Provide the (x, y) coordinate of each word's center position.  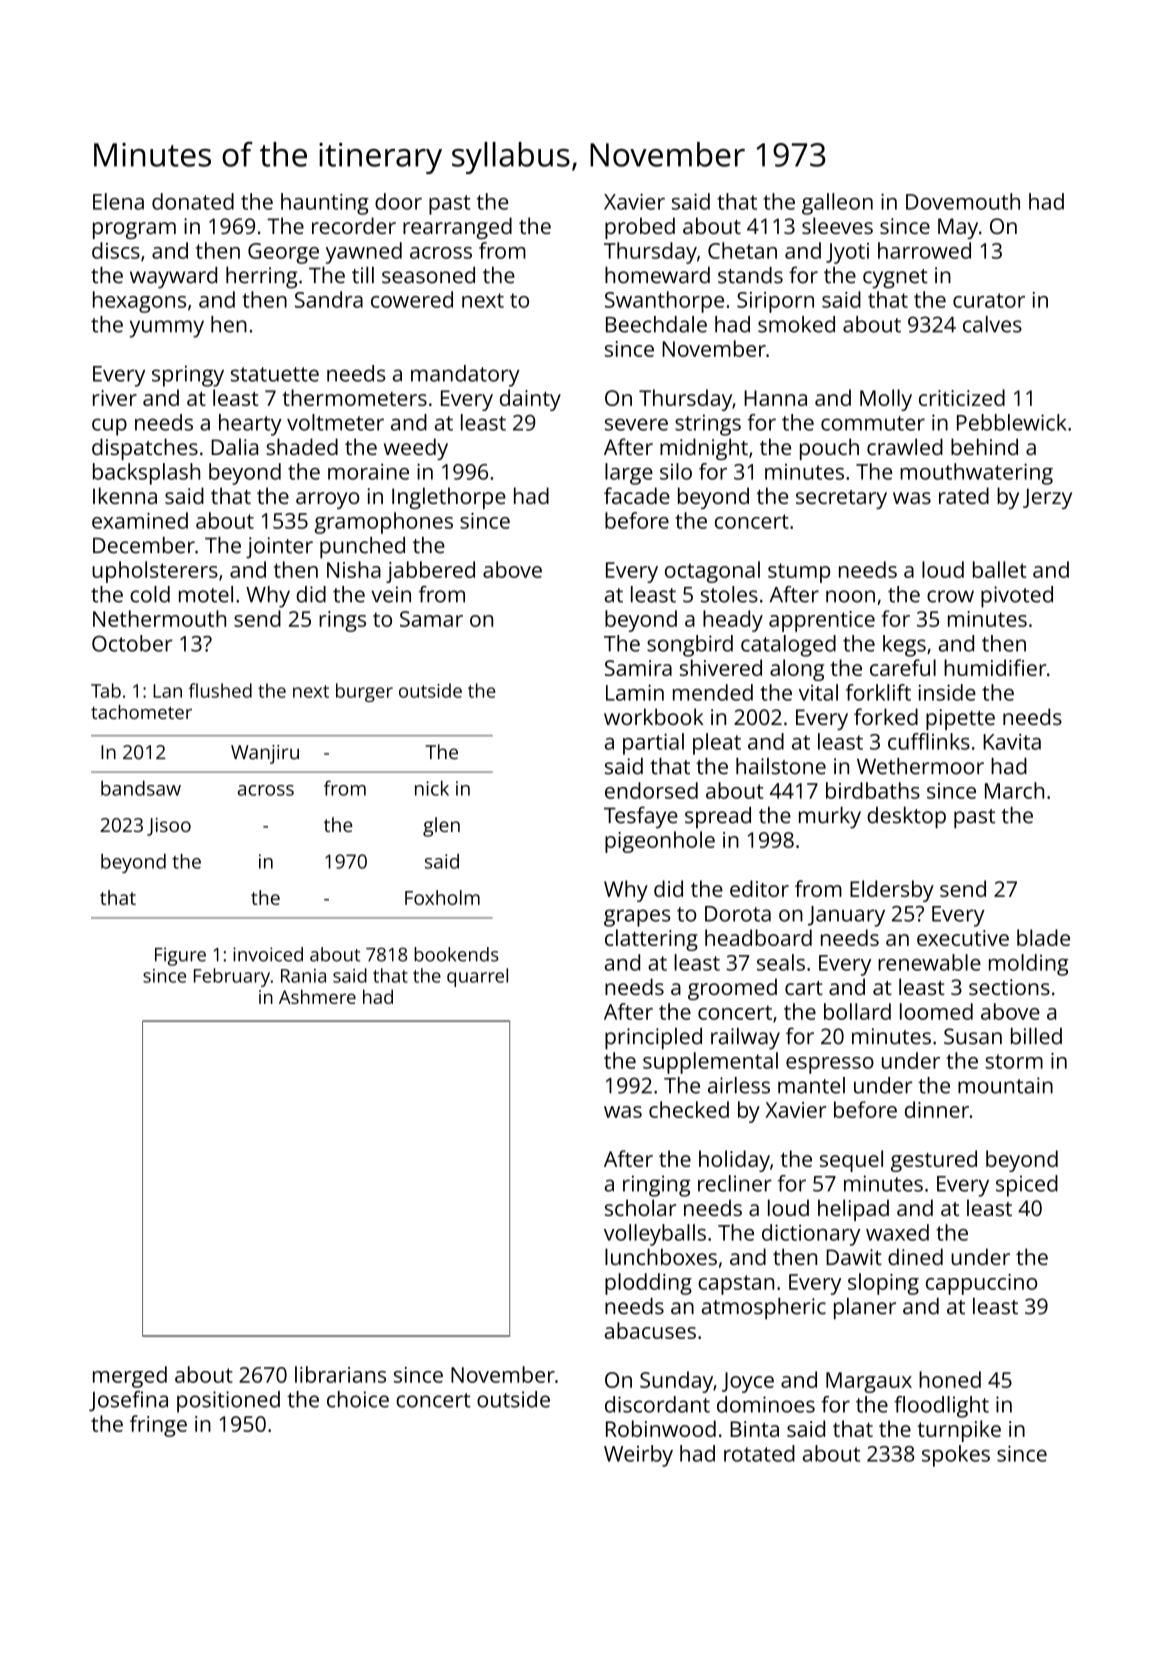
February (232, 977)
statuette (275, 374)
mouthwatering (976, 474)
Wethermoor (920, 766)
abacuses (650, 1330)
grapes (637, 918)
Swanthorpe (664, 302)
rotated (759, 1453)
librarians (340, 1374)
